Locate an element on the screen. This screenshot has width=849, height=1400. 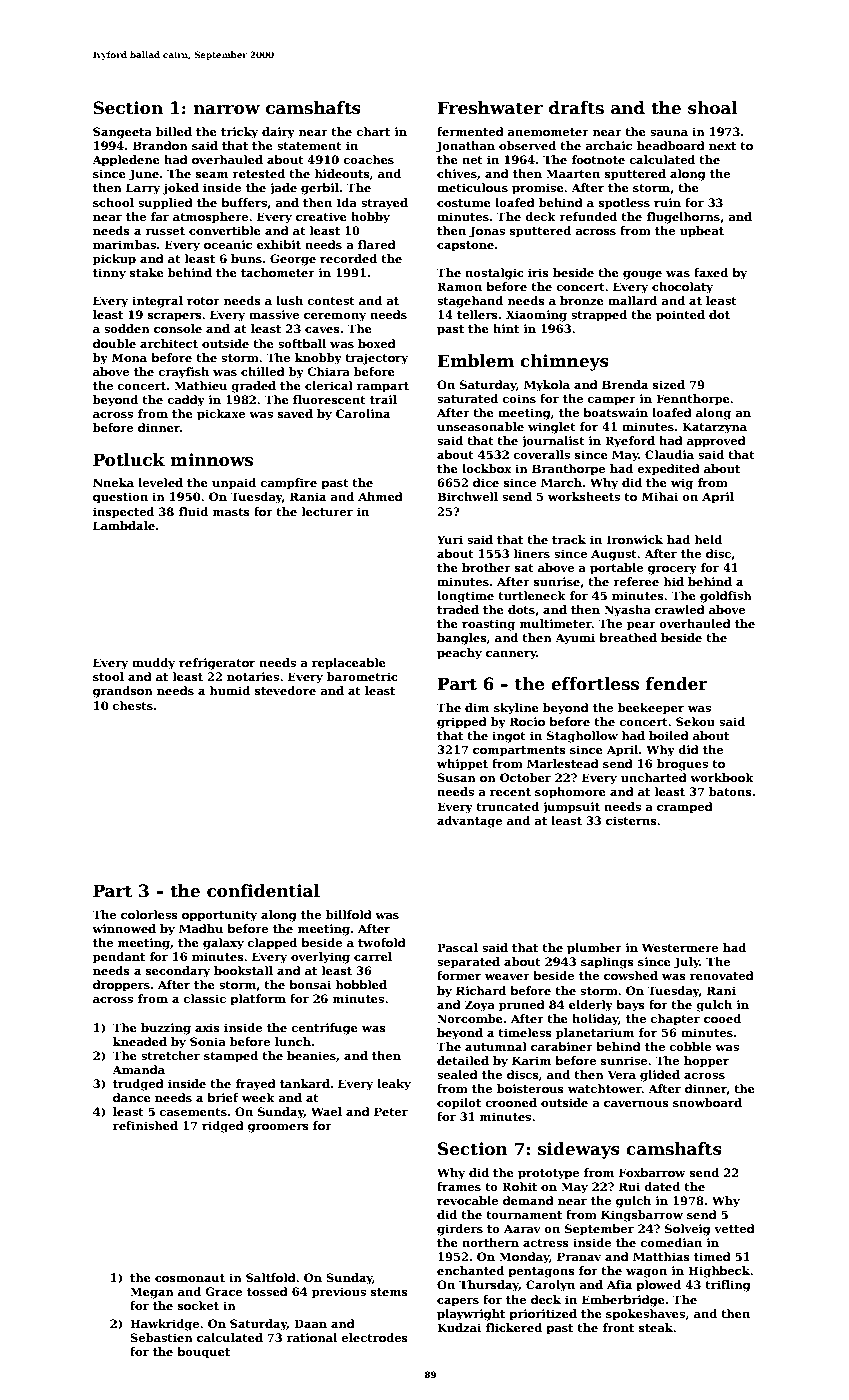
humid is located at coordinates (229, 690).
